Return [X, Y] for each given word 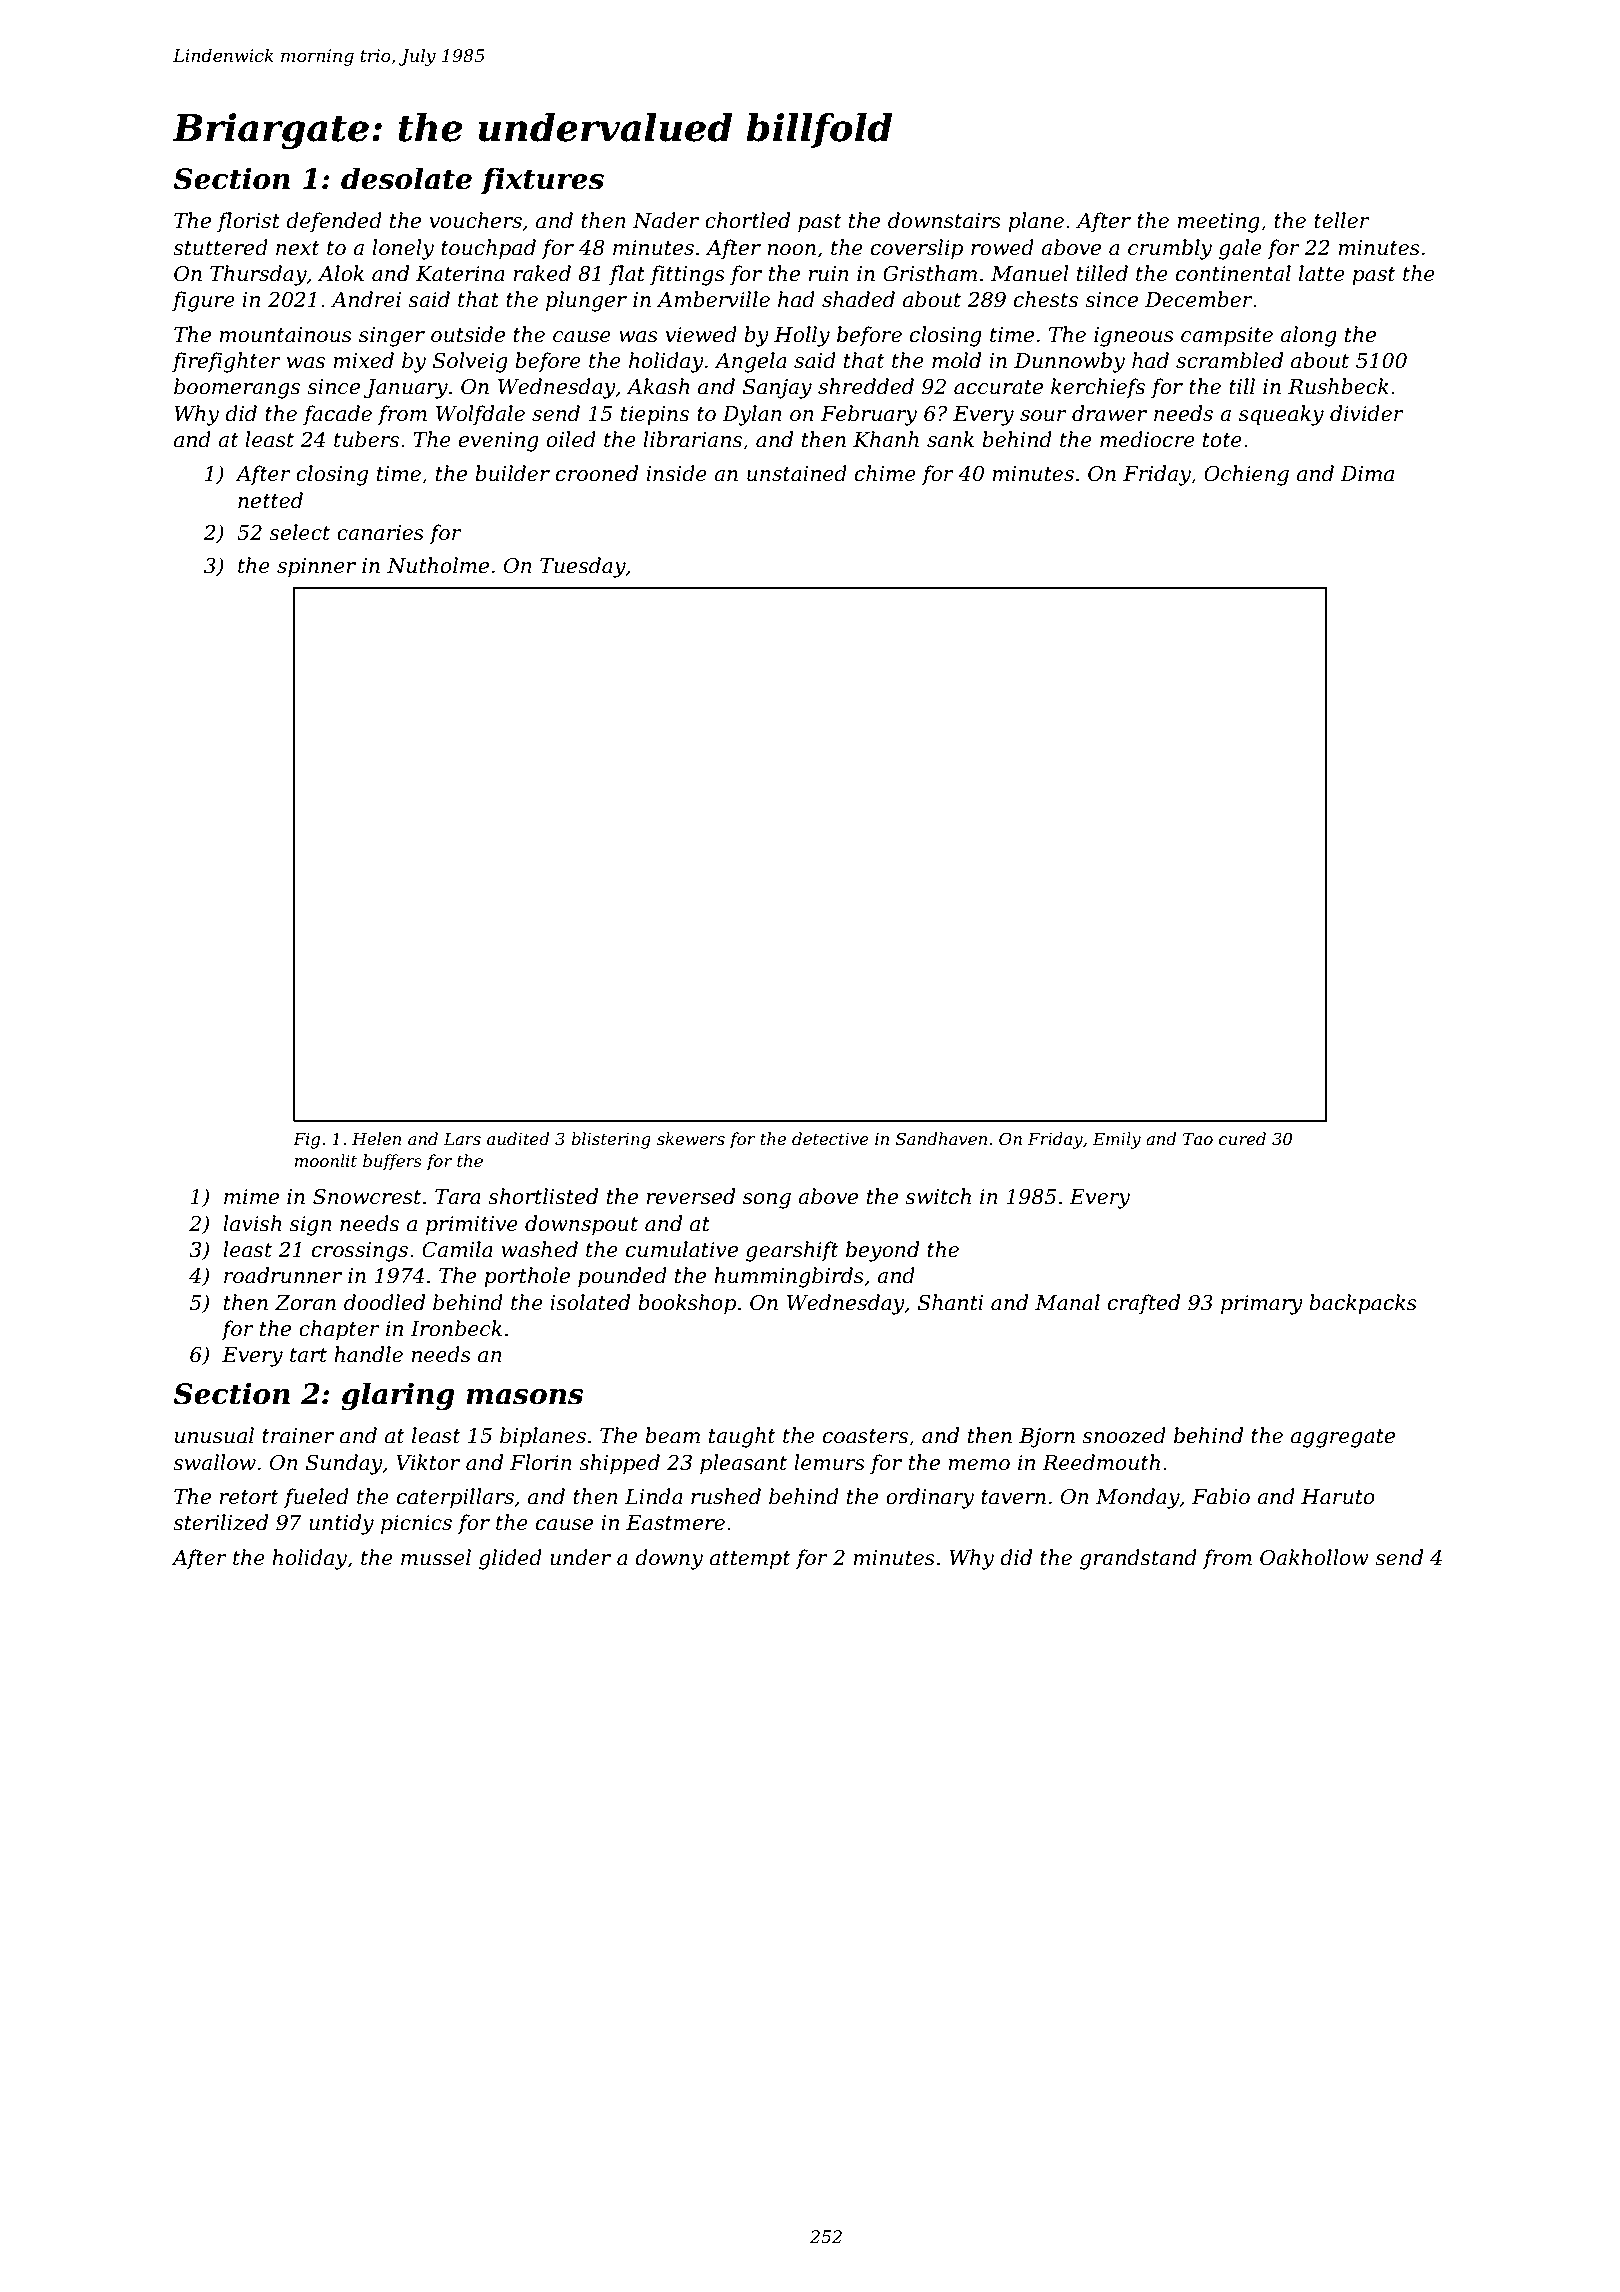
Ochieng [1246, 475]
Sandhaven [941, 1138]
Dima [1367, 474]
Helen [376, 1138]
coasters [865, 1436]
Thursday [258, 275]
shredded [866, 386]
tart [308, 1355]
